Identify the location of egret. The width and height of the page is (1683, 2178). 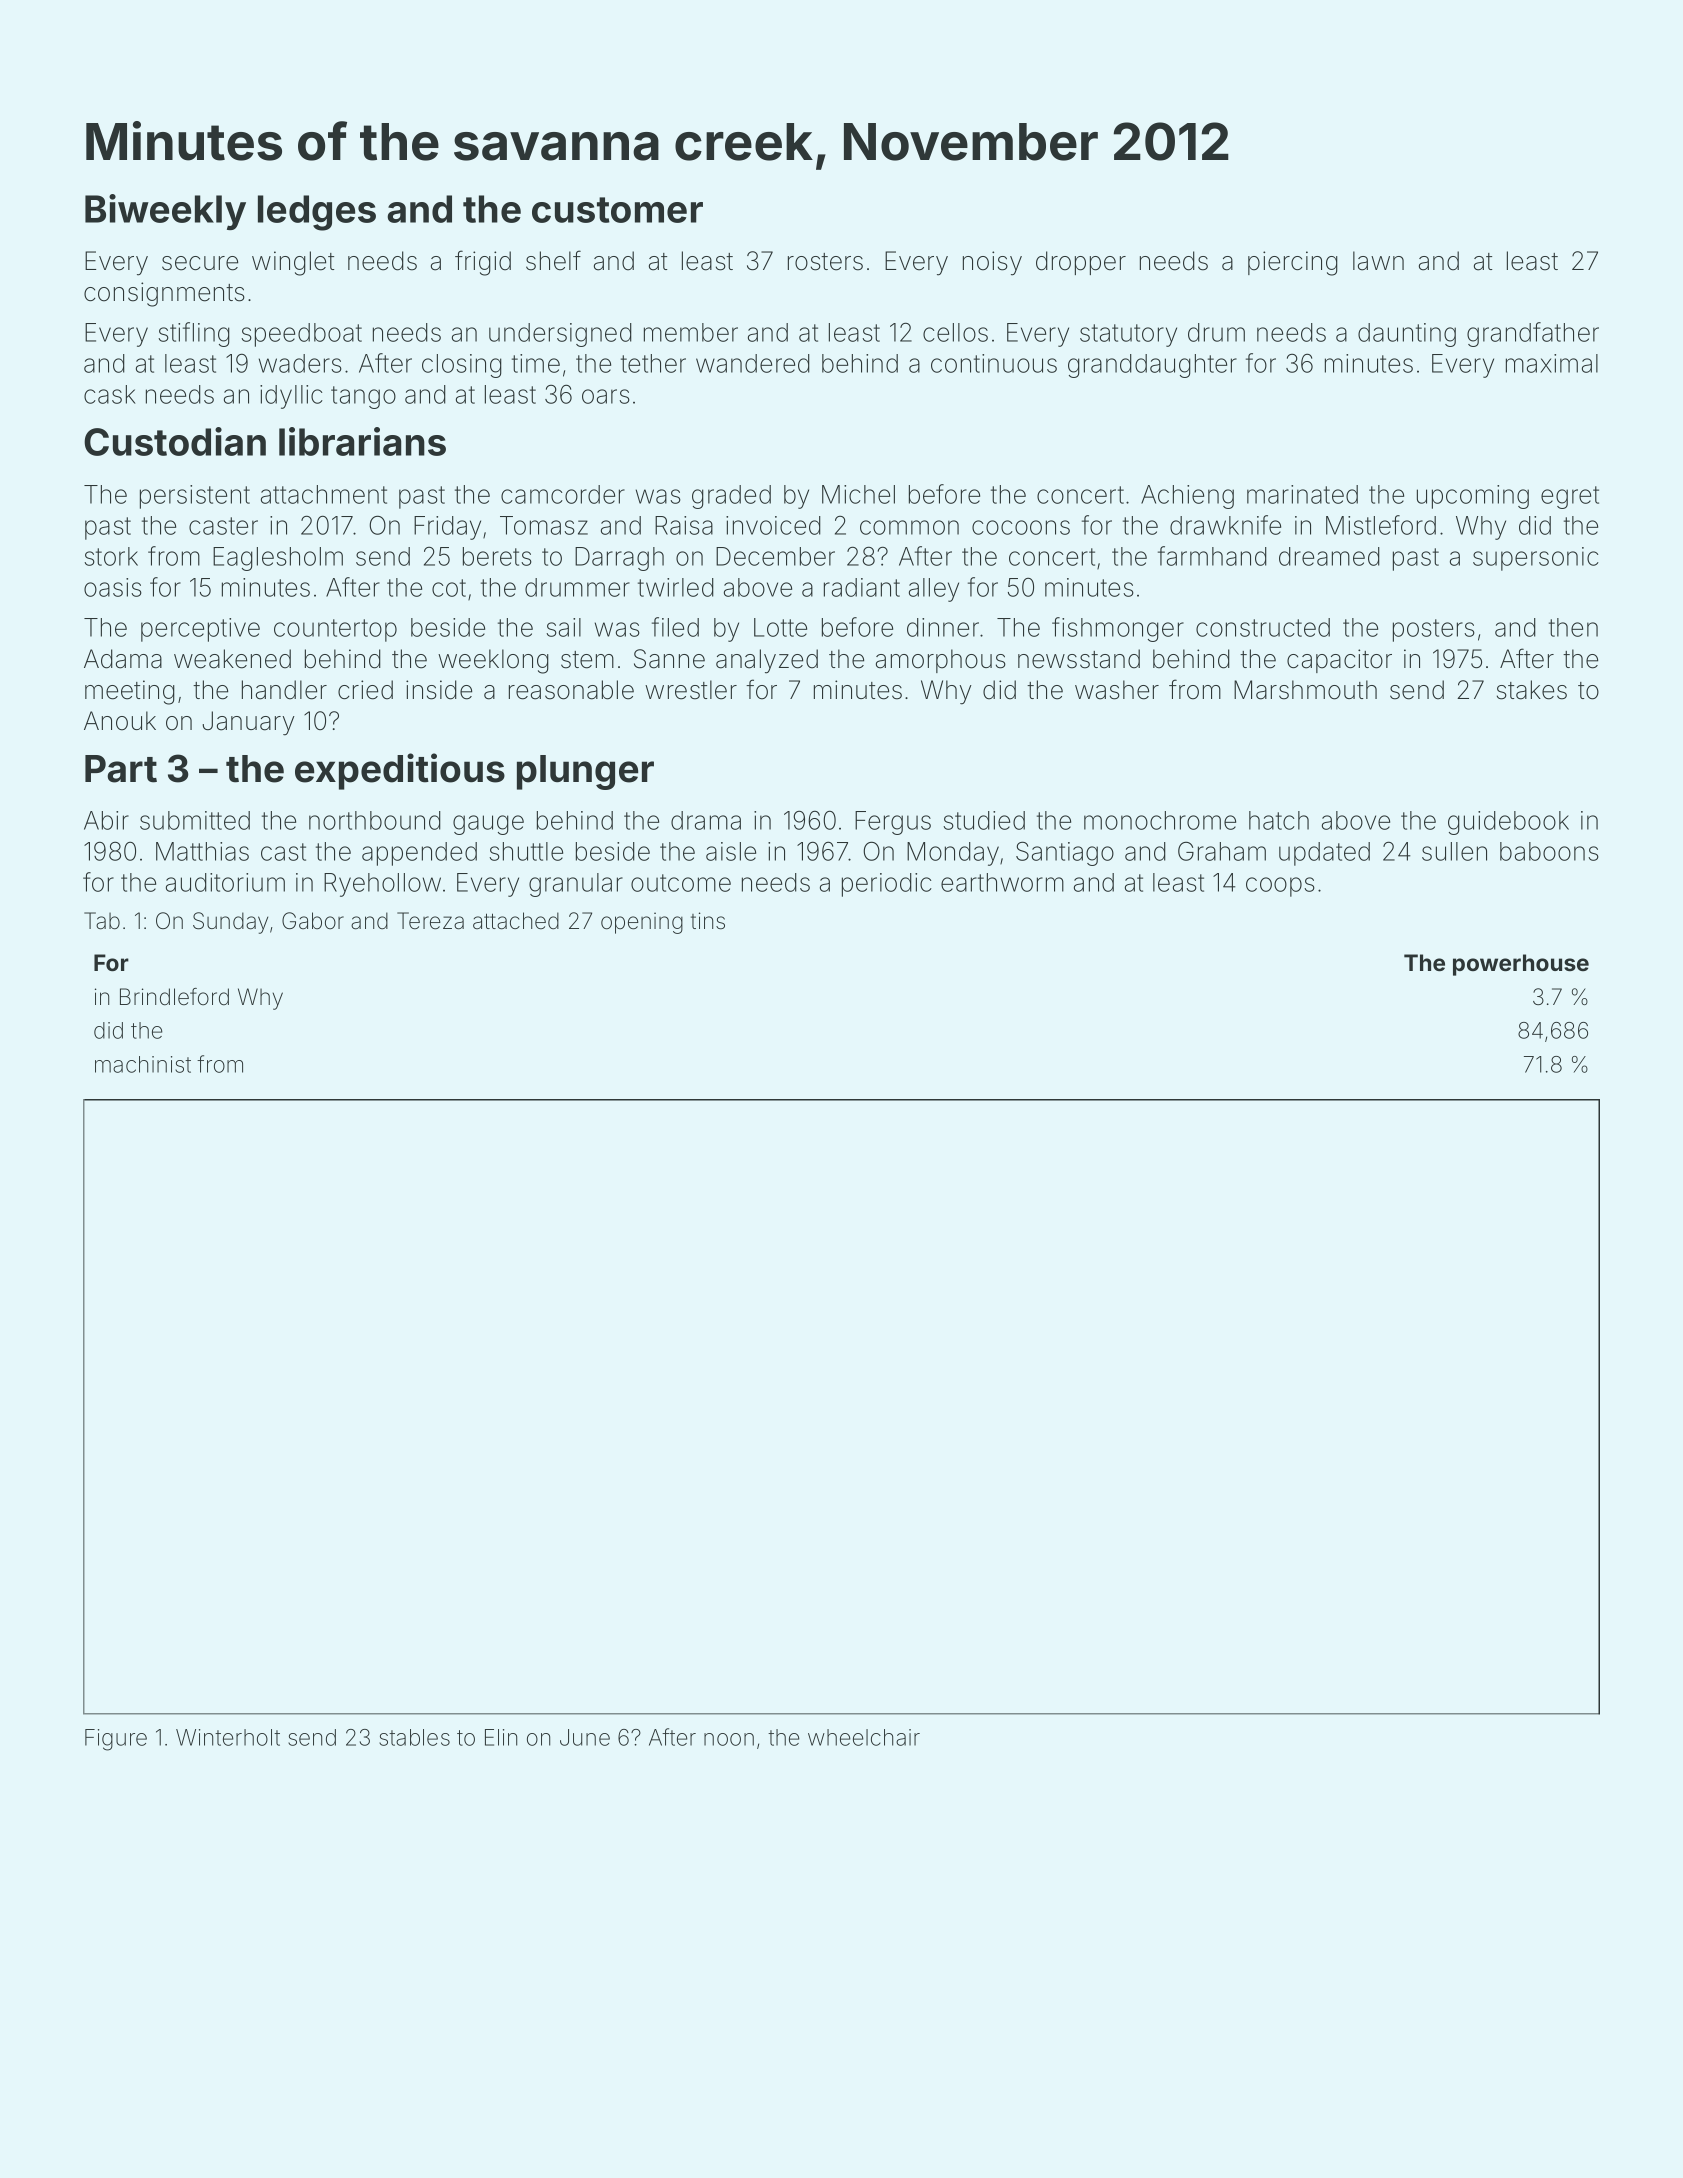
(1570, 497).
